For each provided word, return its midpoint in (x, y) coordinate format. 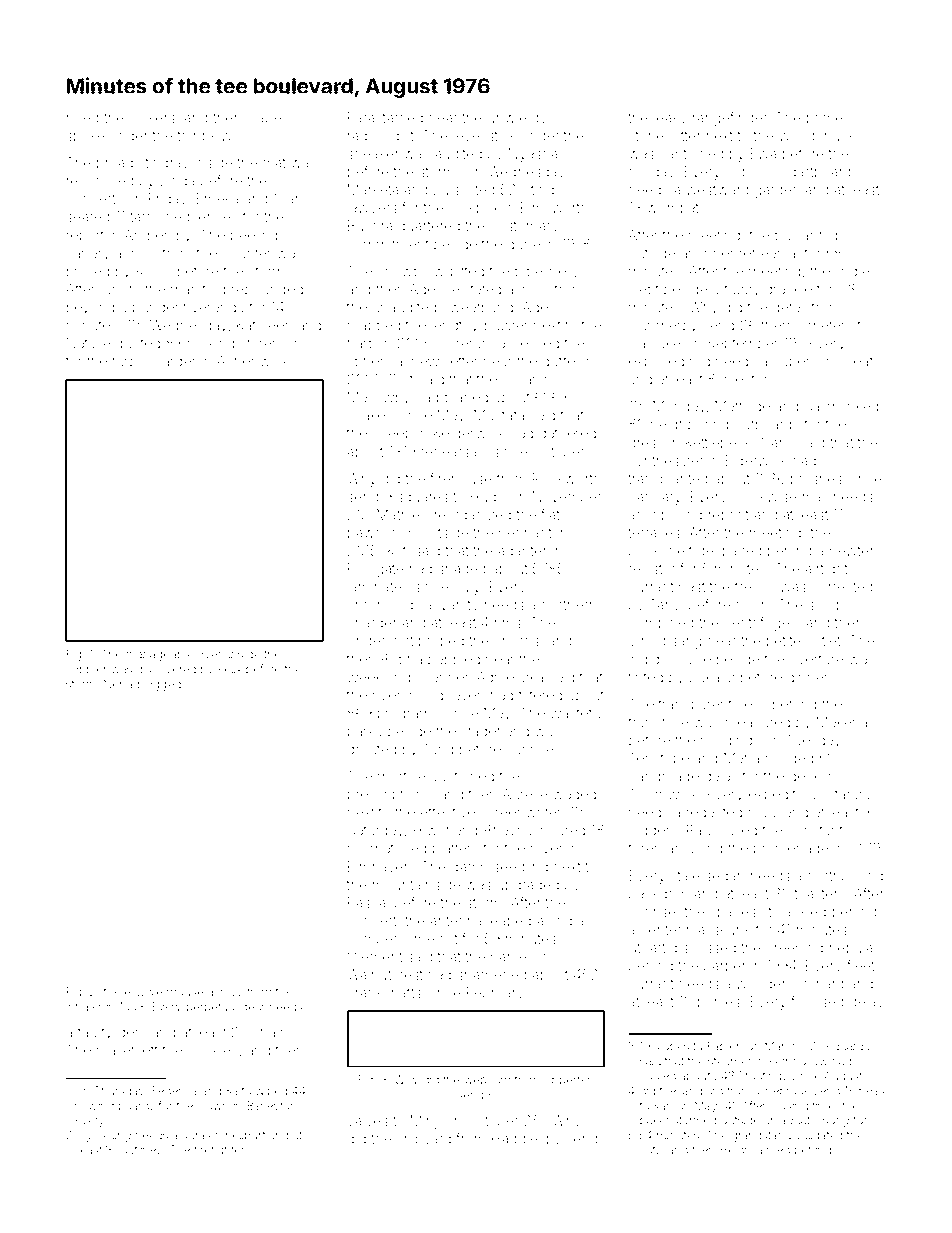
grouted (371, 751)
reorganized (473, 516)
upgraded (528, 886)
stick (502, 135)
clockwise (764, 496)
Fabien (725, 1046)
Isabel (265, 117)
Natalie (88, 343)
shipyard (424, 1140)
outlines (141, 1149)
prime (825, 119)
